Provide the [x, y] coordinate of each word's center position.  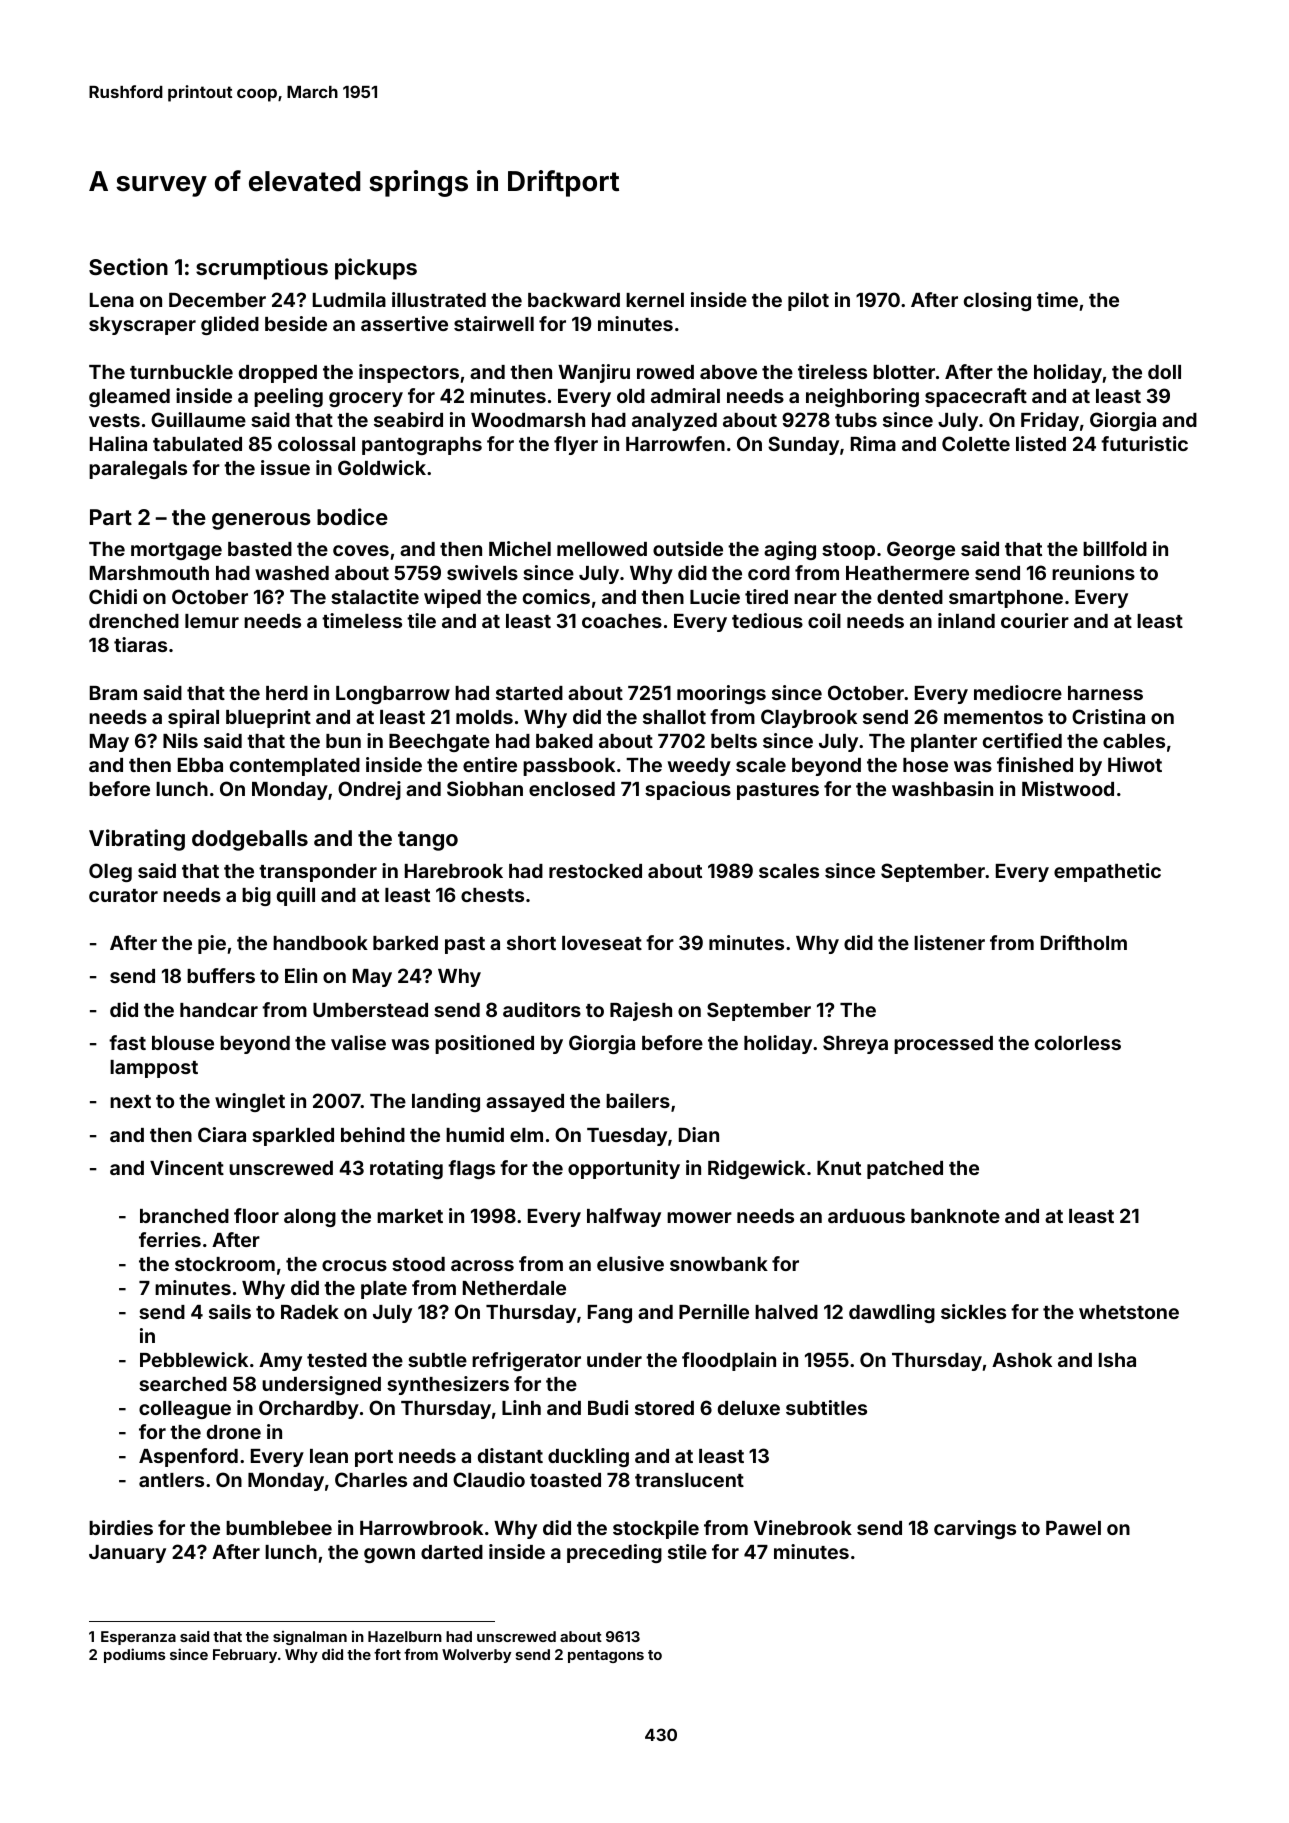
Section [128, 266]
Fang [610, 1314]
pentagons [606, 1656]
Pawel [1073, 1528]
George [921, 550]
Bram [113, 693]
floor [256, 1215]
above [728, 372]
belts [734, 741]
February [245, 1656]
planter [944, 743]
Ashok [1022, 1360]
